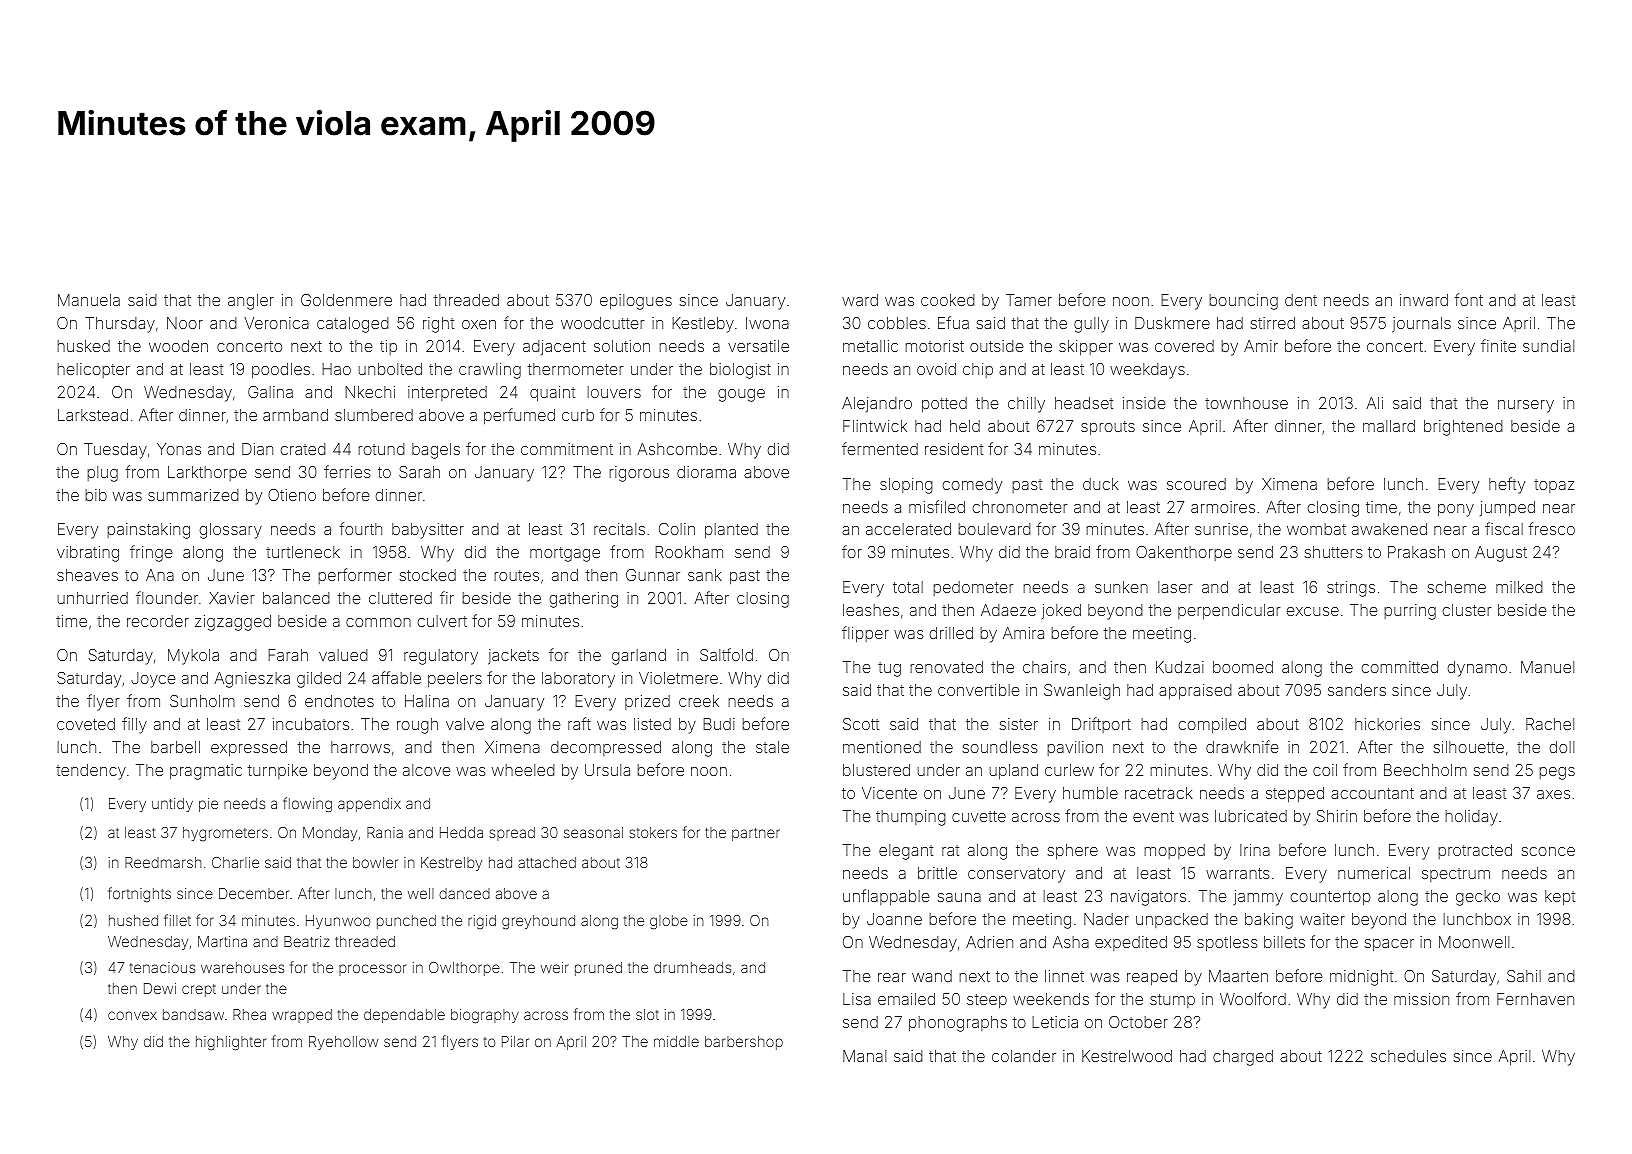 This screenshot has width=1632, height=1154. What do you see at coordinates (1184, 553) in the screenshot?
I see `Oakenthorpe` at bounding box center [1184, 553].
